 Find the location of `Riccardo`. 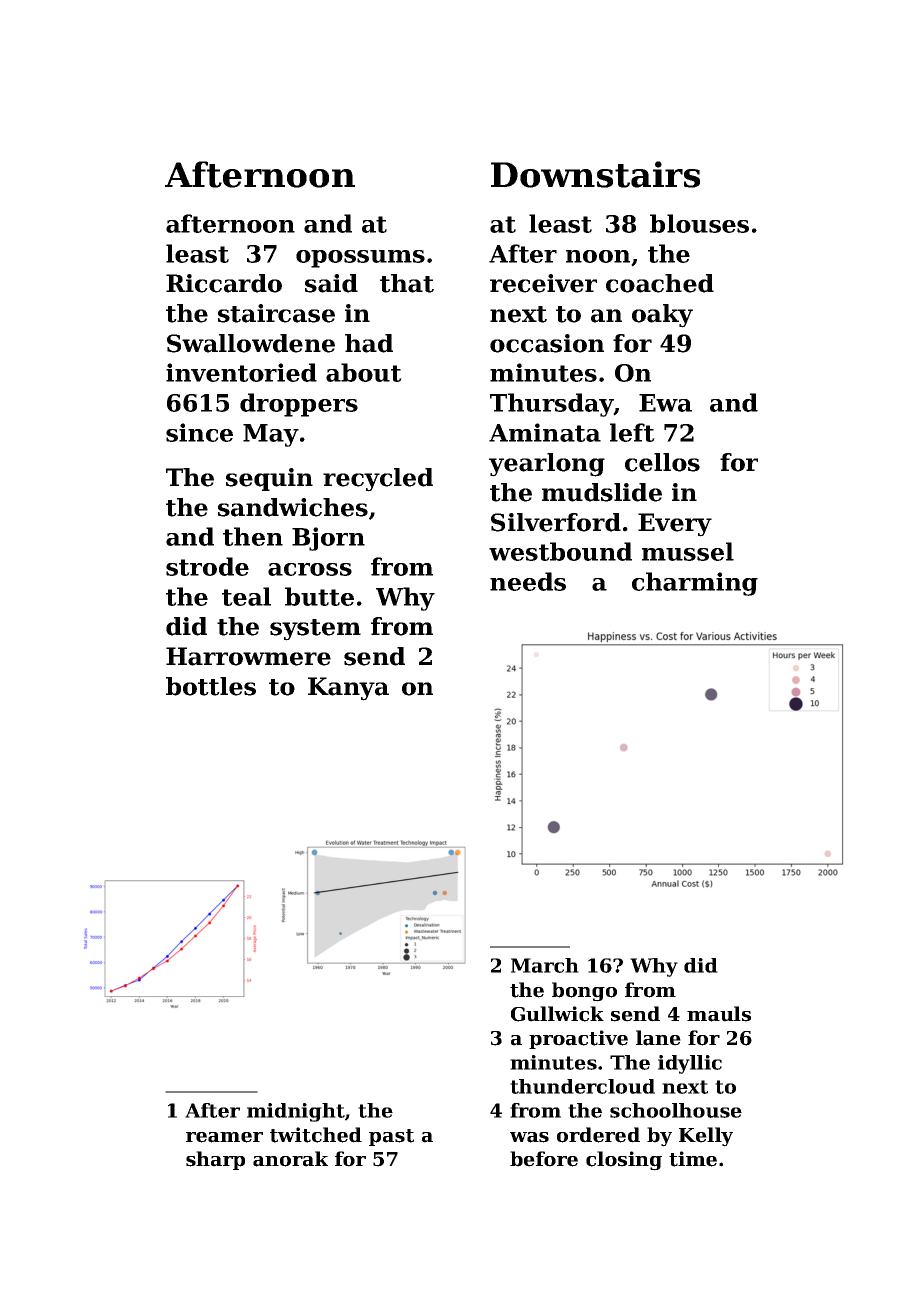

Riccardo is located at coordinates (224, 283).
